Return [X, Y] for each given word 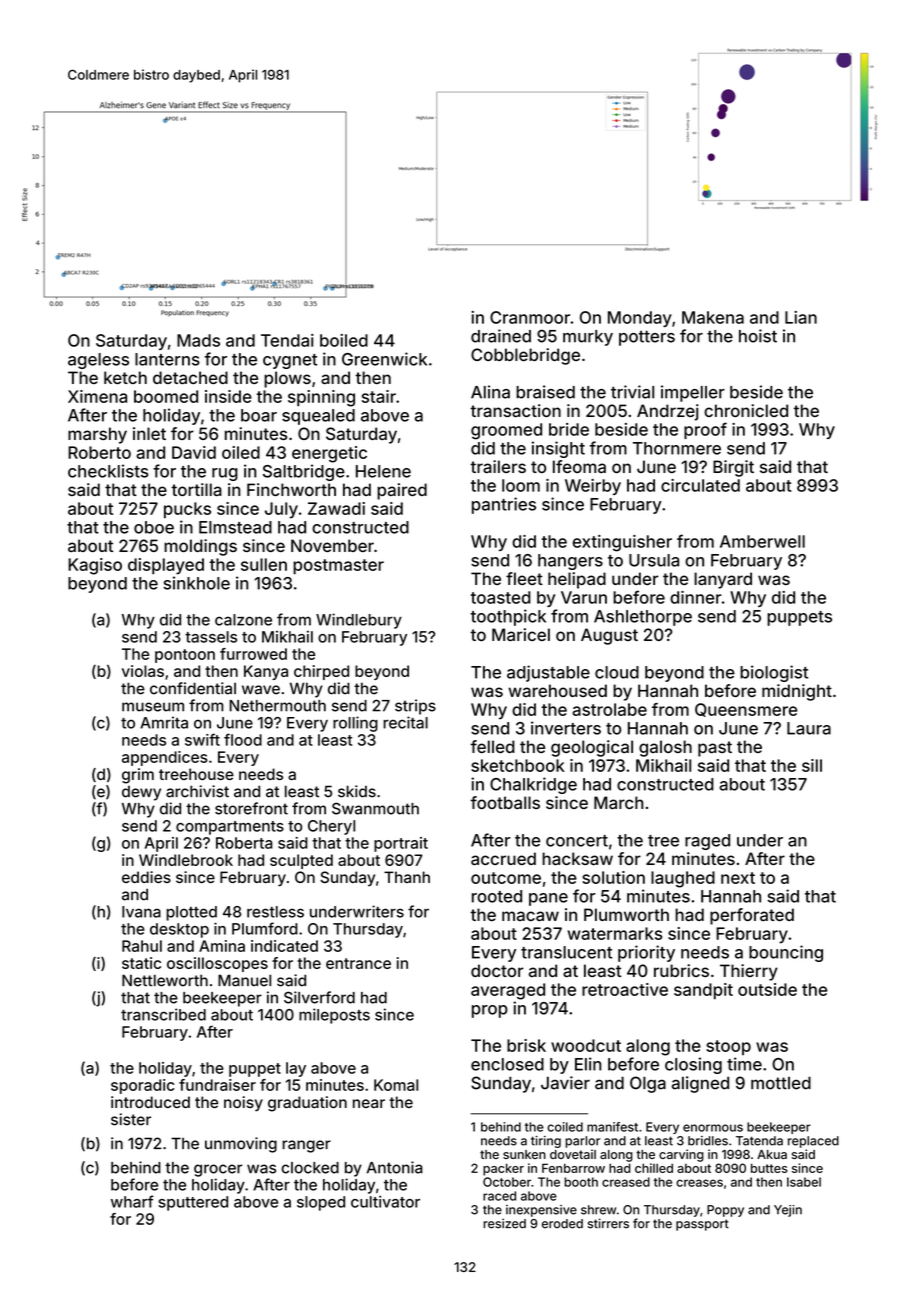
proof [705, 430]
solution [613, 877]
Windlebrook [186, 860]
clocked [310, 1168]
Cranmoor [530, 317]
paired [402, 491]
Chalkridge [533, 785]
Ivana [141, 912]
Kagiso [95, 566]
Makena [713, 317]
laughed [683, 879]
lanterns [167, 359]
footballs [505, 802]
